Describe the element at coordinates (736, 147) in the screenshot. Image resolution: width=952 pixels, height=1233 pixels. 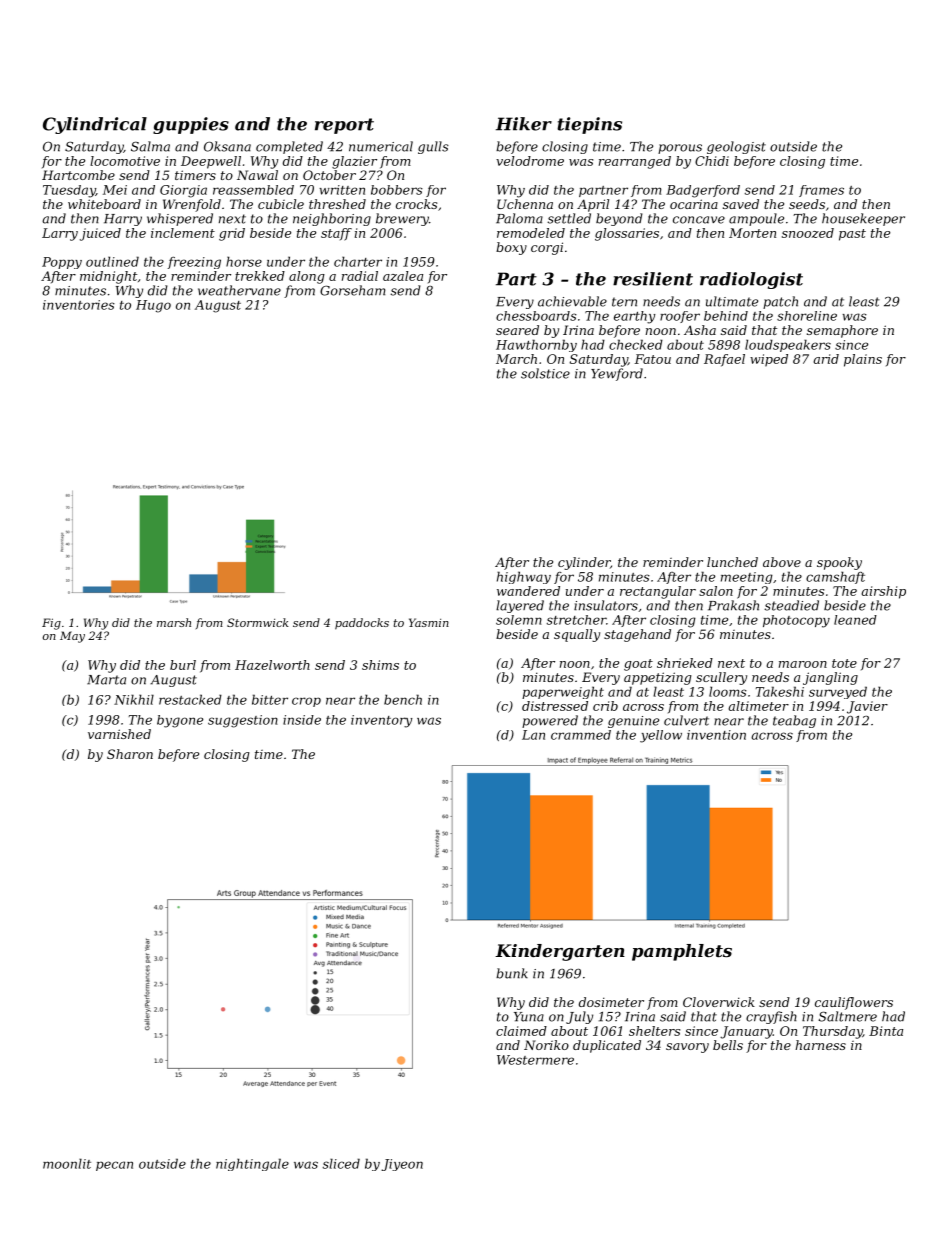
I see `geologist` at that location.
